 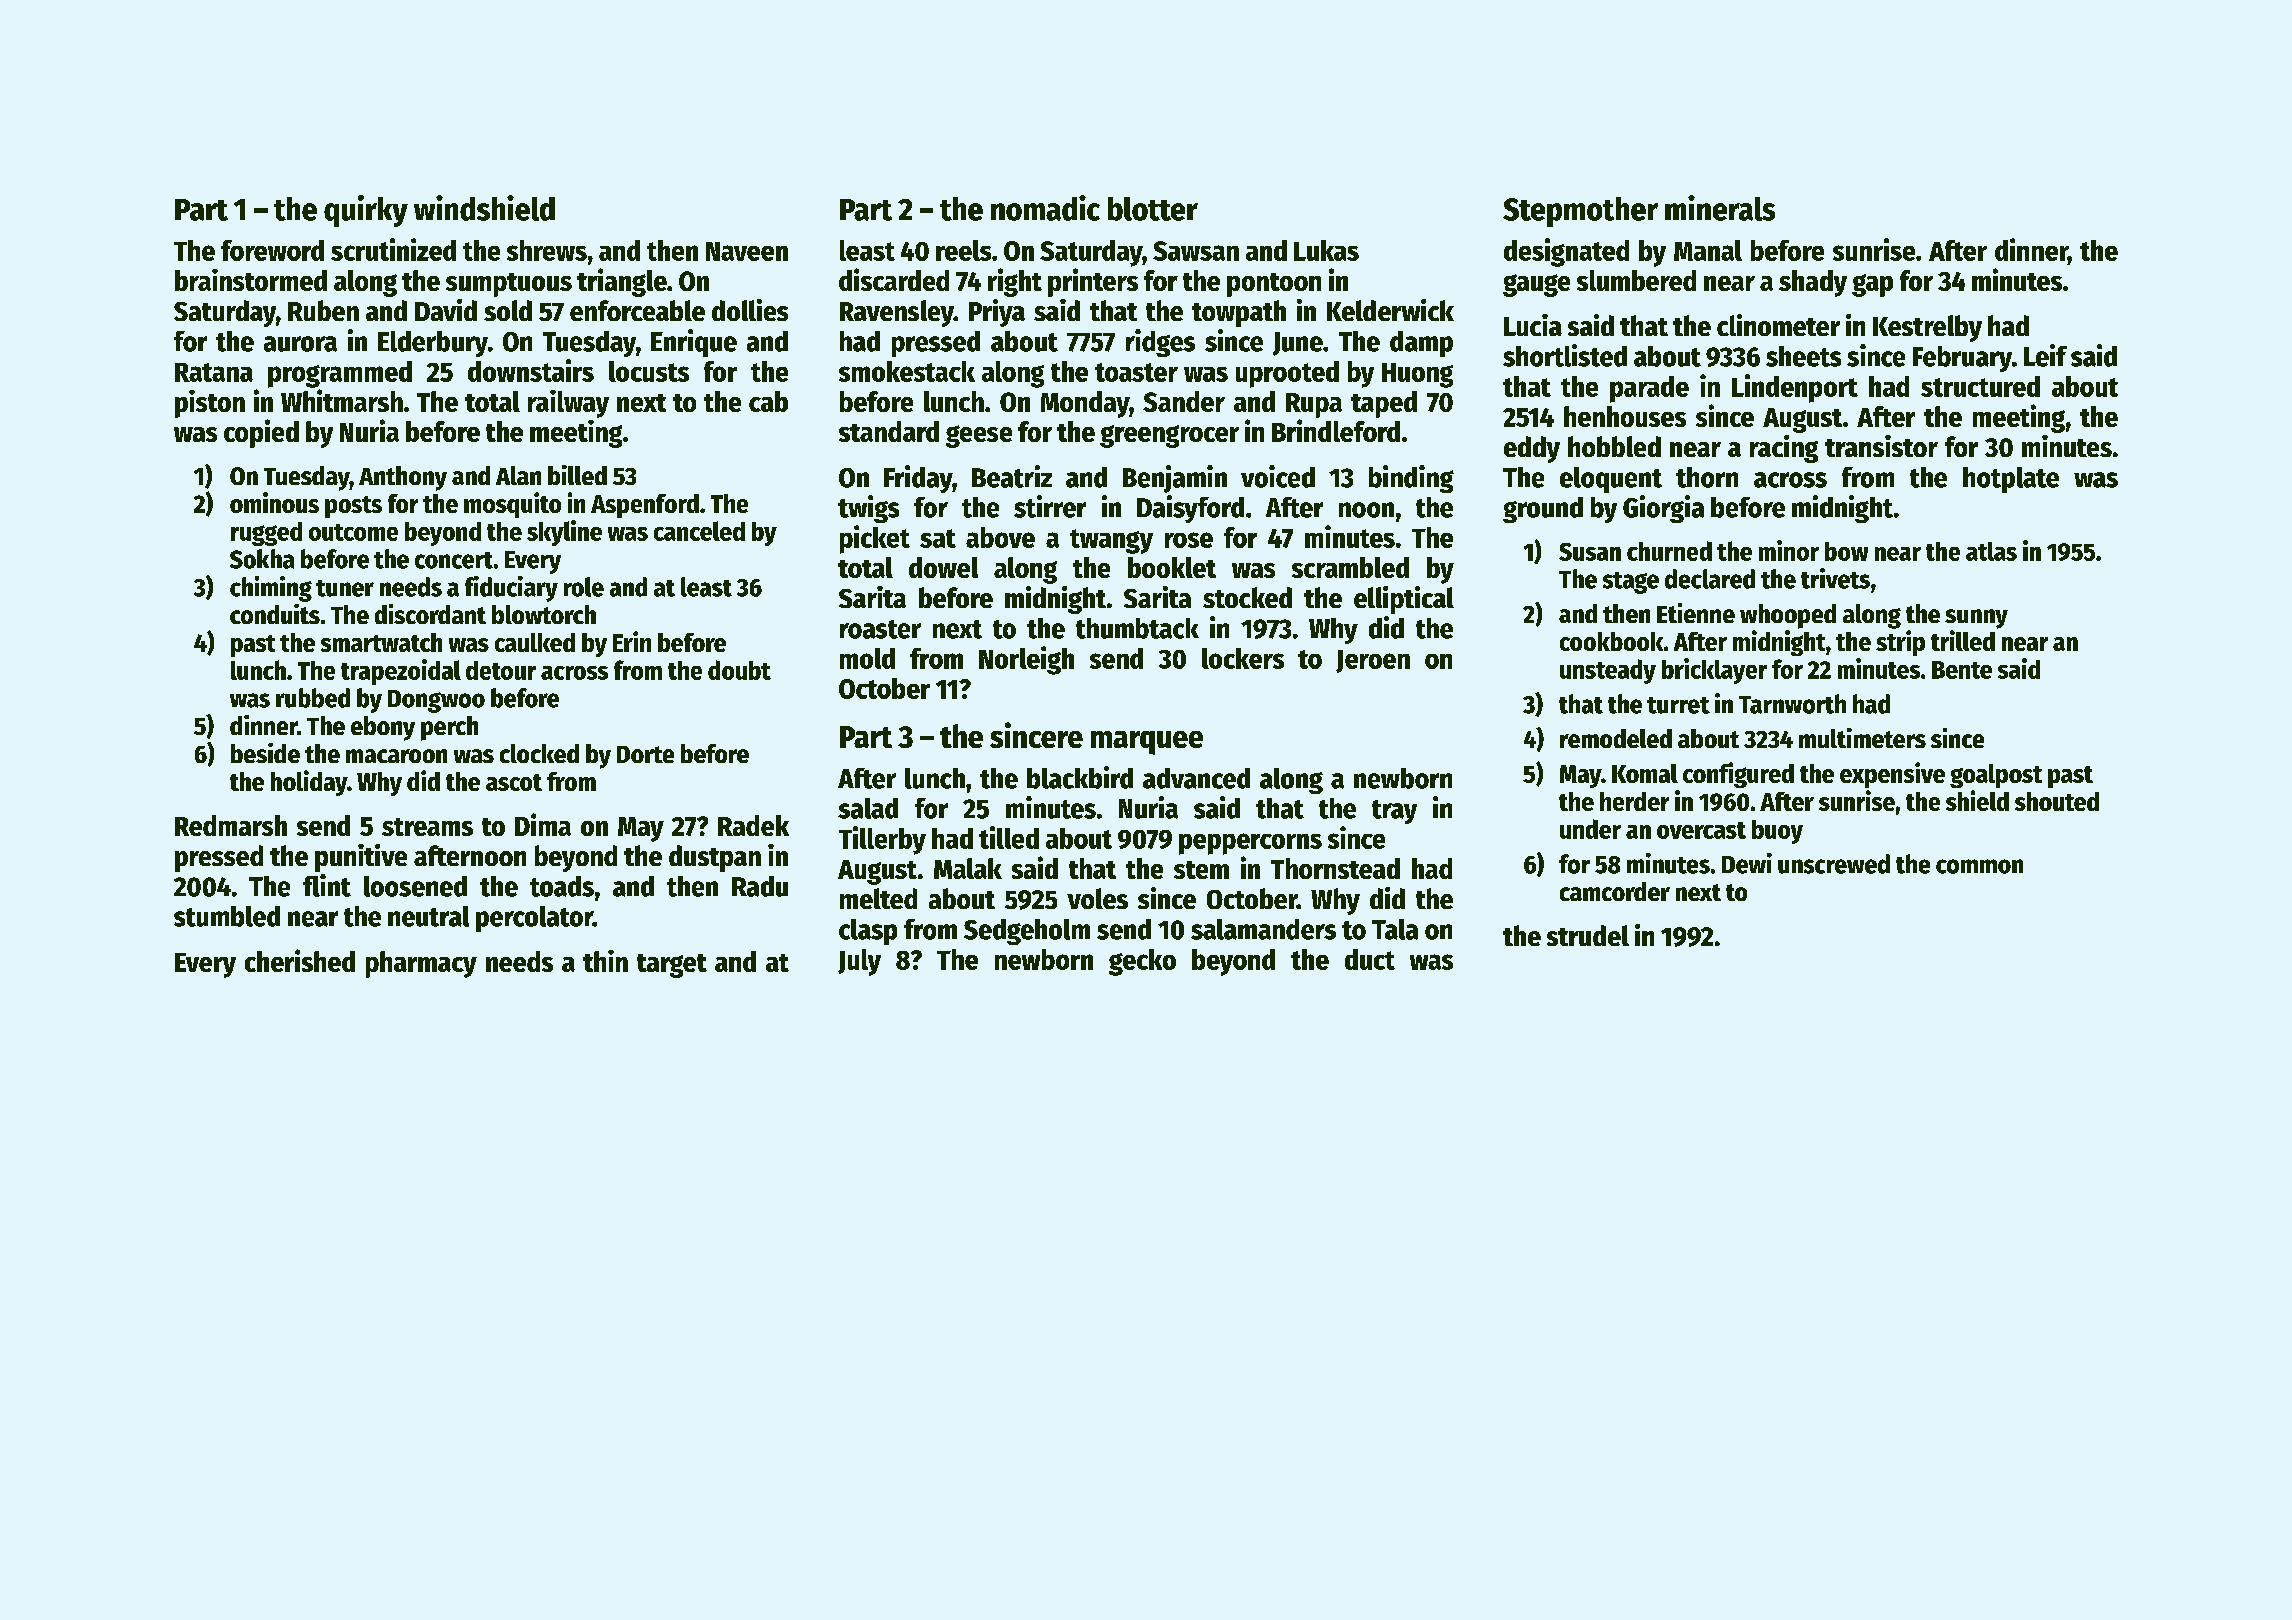 I want to click on Leif, so click(x=2045, y=355).
